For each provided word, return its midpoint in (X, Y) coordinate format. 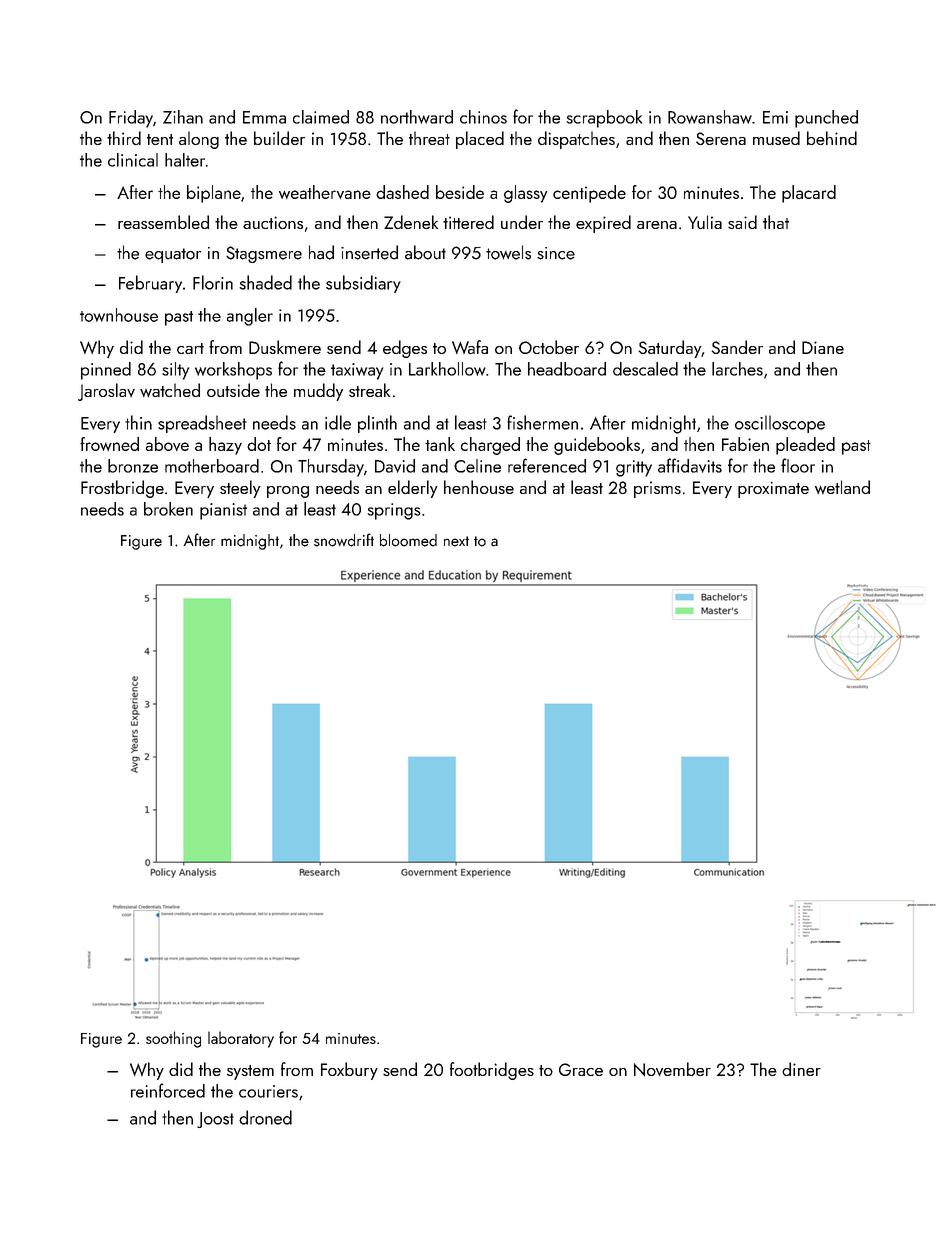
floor (798, 465)
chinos (483, 117)
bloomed (408, 540)
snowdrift (344, 540)
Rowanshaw (710, 117)
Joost (215, 1120)
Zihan (183, 117)
